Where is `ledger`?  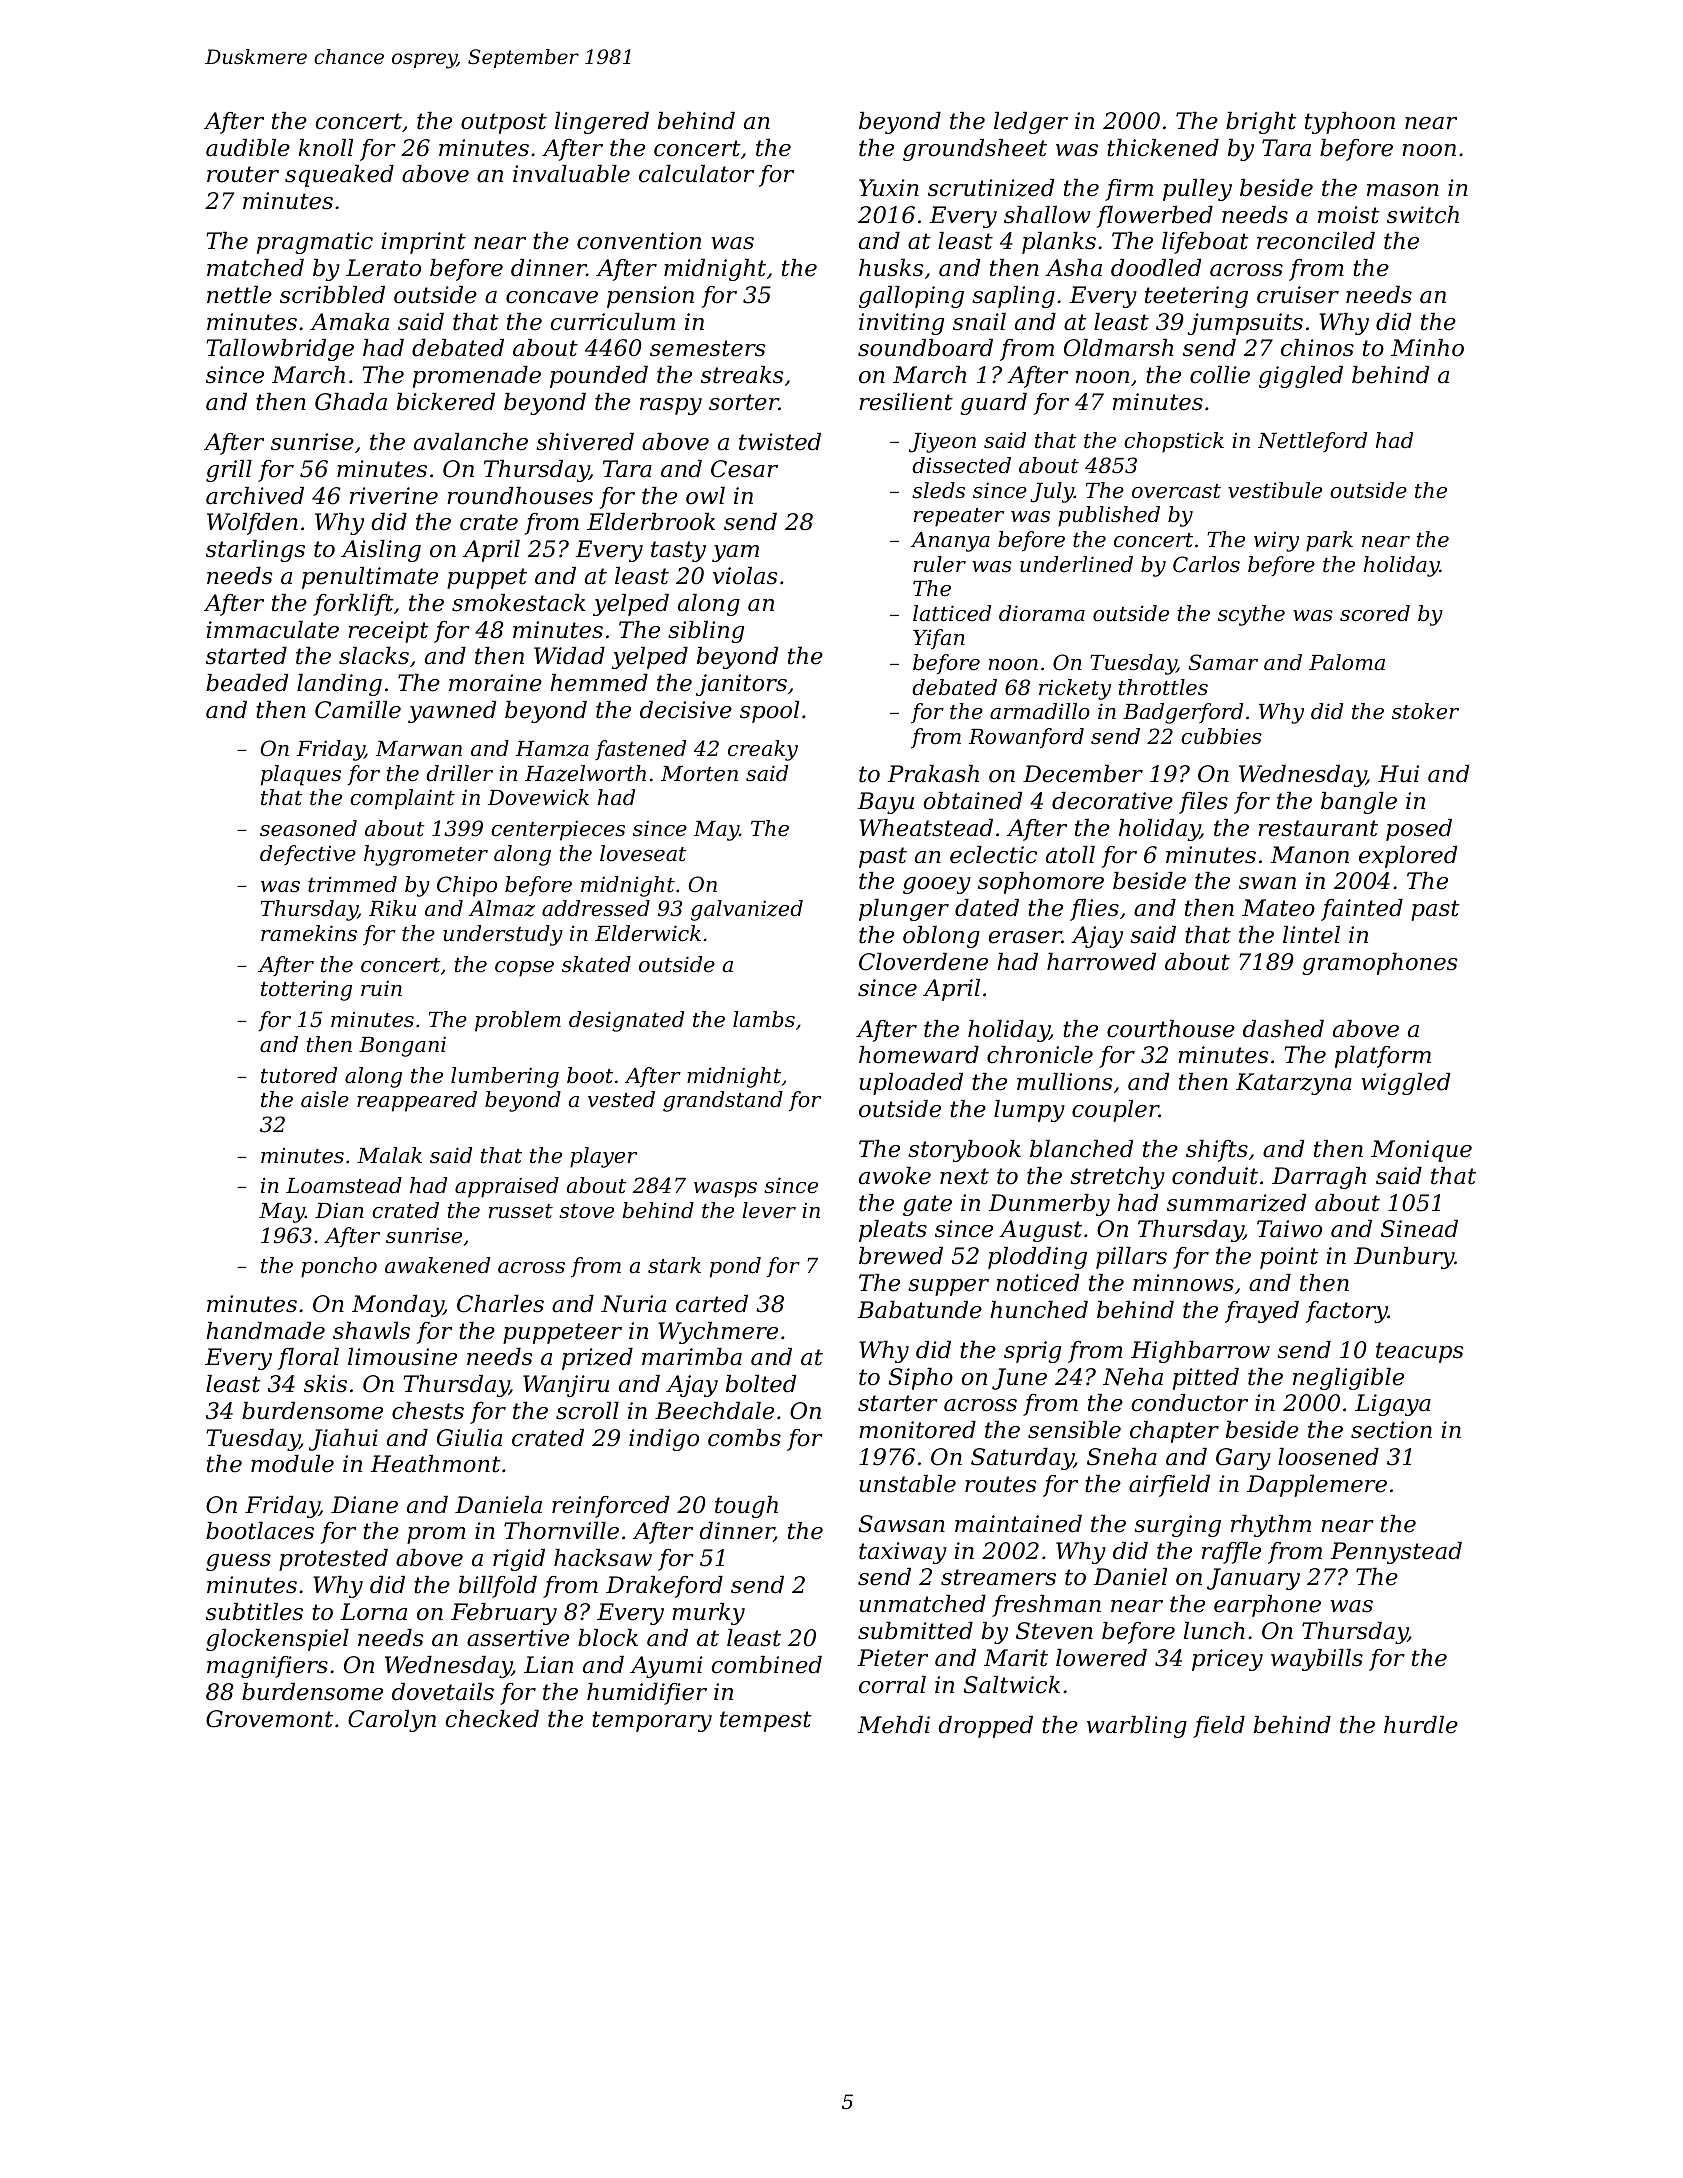 ledger is located at coordinates (1031, 123).
